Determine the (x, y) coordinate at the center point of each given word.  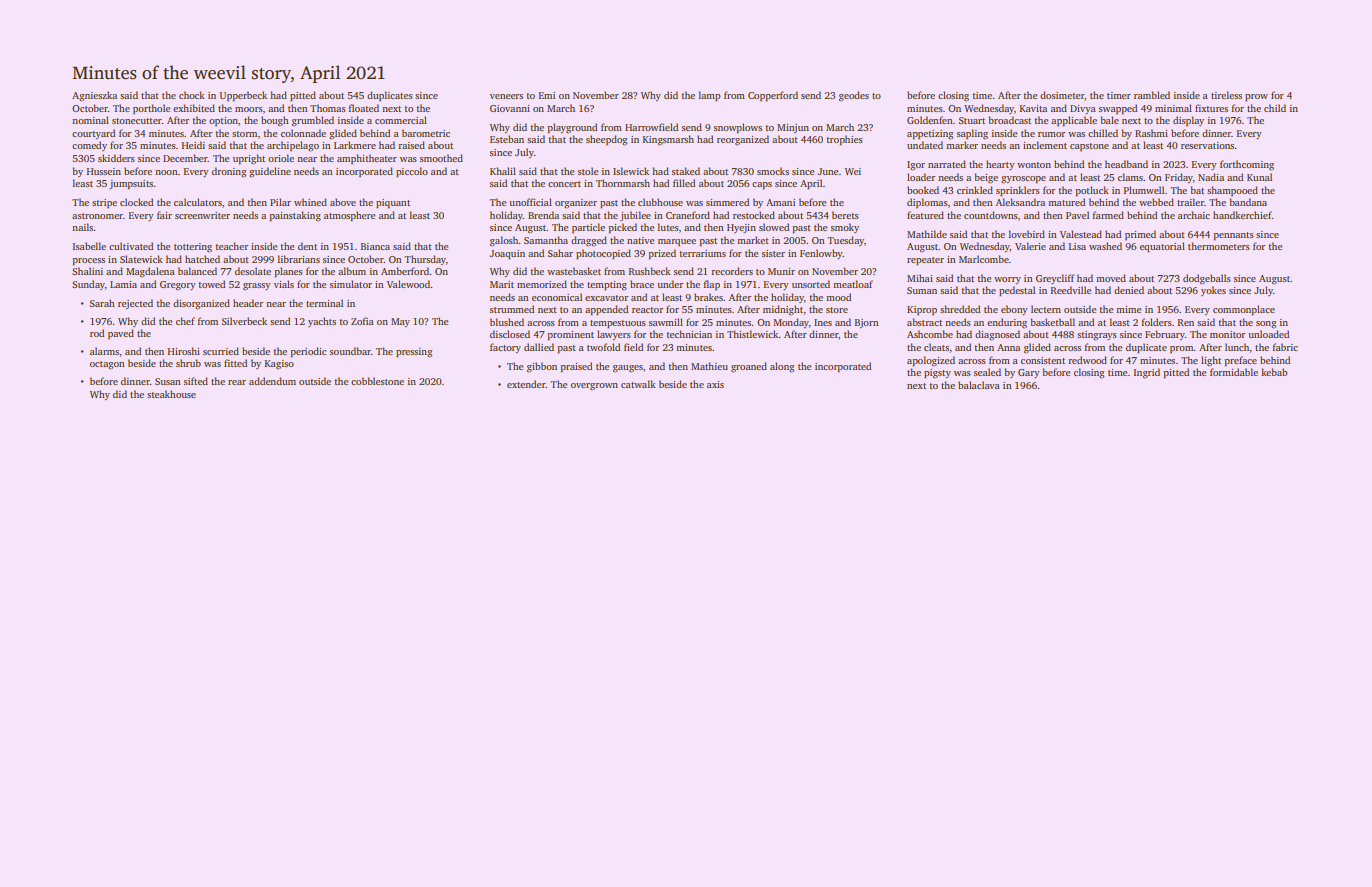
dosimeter (1062, 96)
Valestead (1081, 234)
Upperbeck (243, 96)
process (88, 261)
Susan (168, 381)
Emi (547, 95)
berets (845, 215)
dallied (539, 347)
